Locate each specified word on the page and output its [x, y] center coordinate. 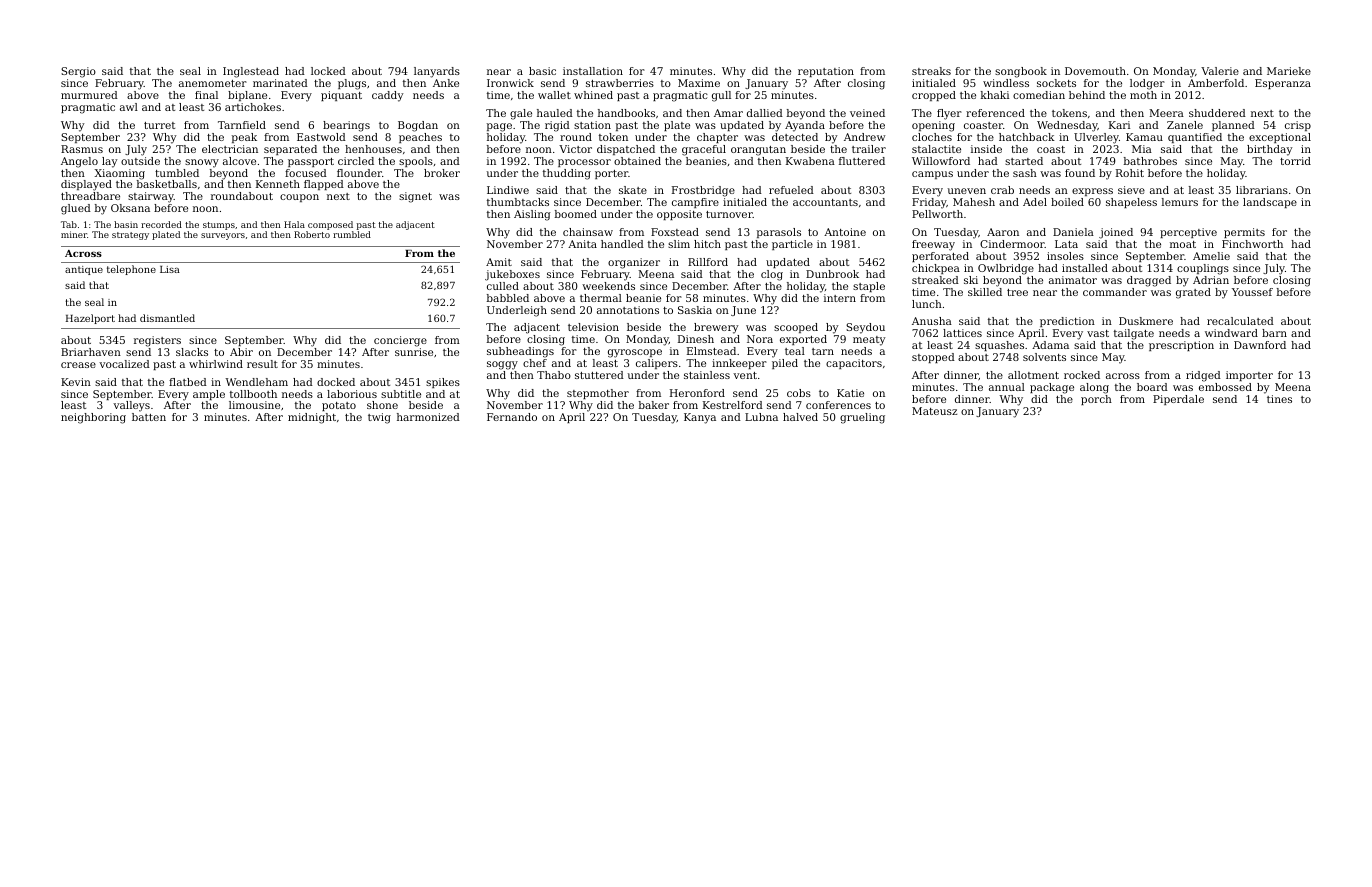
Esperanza [1283, 84]
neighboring [93, 418]
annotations [628, 310]
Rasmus [82, 149]
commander [1115, 292]
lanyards [437, 72]
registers [157, 341]
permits [1244, 233]
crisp [1298, 126]
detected [795, 137]
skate [633, 190]
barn [1274, 333]
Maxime [699, 83]
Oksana [130, 208]
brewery [716, 328]
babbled [508, 298]
